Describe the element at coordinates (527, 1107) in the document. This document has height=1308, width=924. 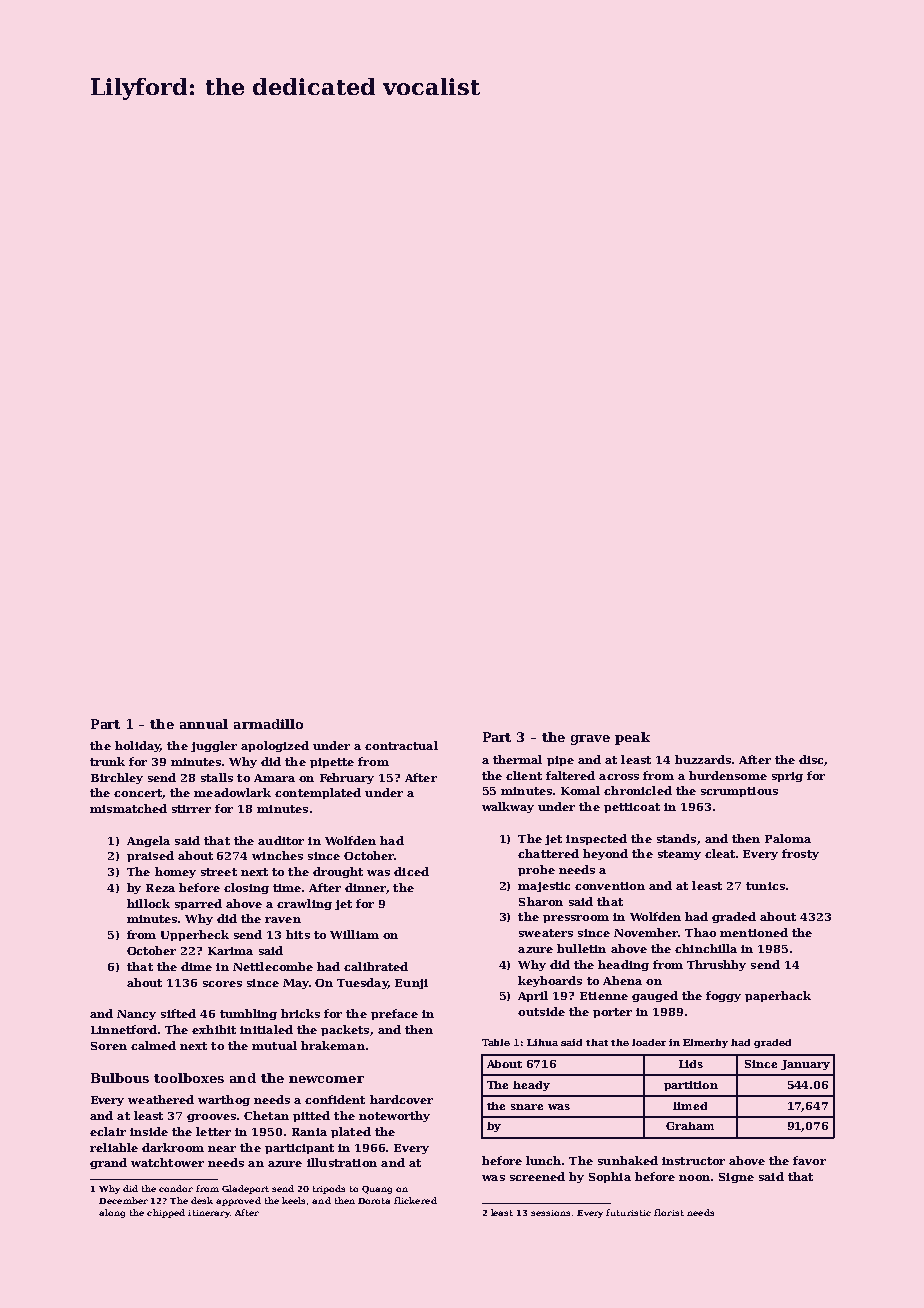
I see `snare` at that location.
